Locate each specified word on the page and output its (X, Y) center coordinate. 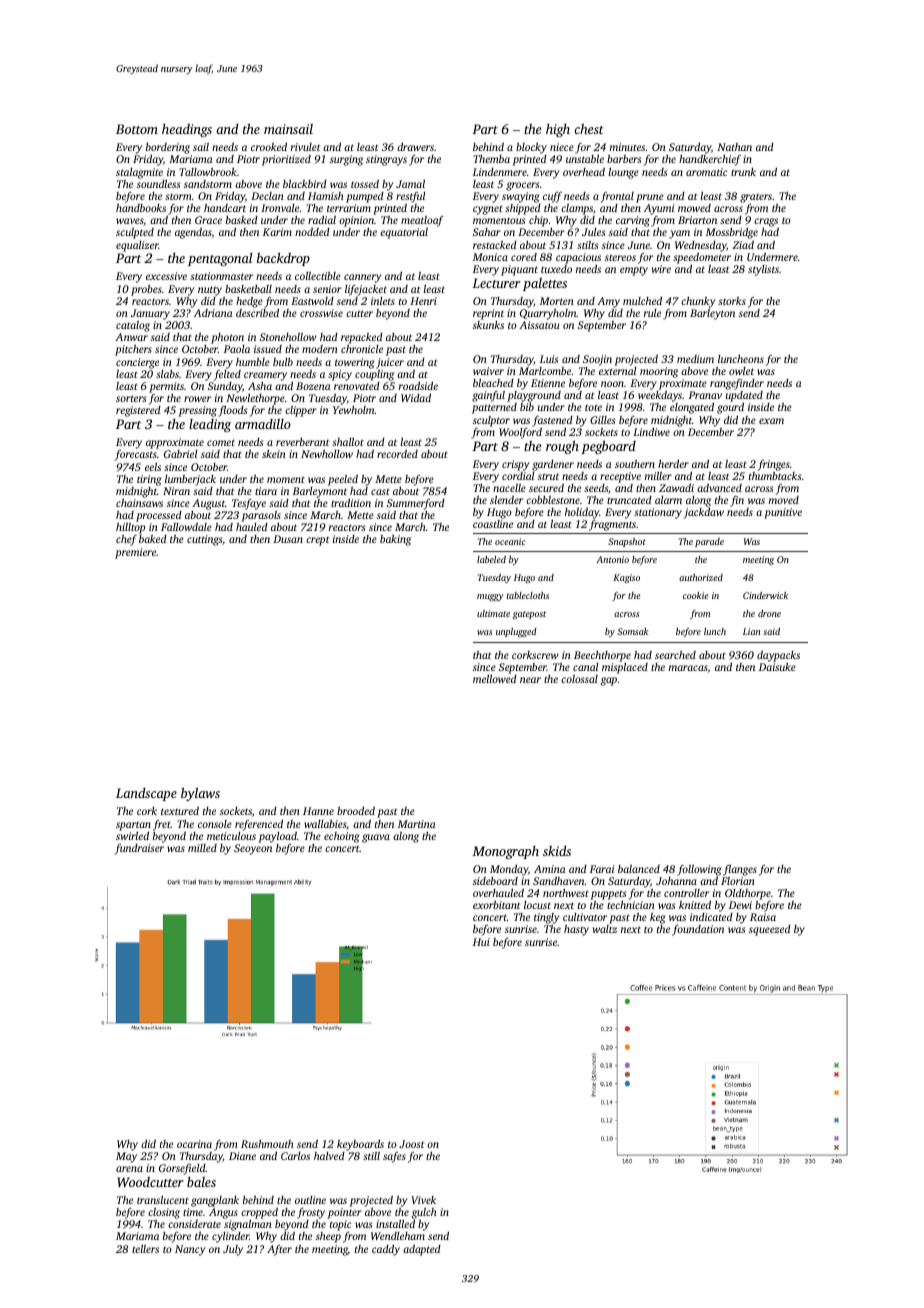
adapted (422, 1250)
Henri (423, 301)
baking (395, 540)
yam (679, 234)
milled (202, 848)
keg (657, 918)
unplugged (516, 632)
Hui (481, 942)
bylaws (200, 794)
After (279, 1250)
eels (153, 467)
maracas (688, 669)
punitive (783, 513)
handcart (225, 208)
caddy (386, 1250)
